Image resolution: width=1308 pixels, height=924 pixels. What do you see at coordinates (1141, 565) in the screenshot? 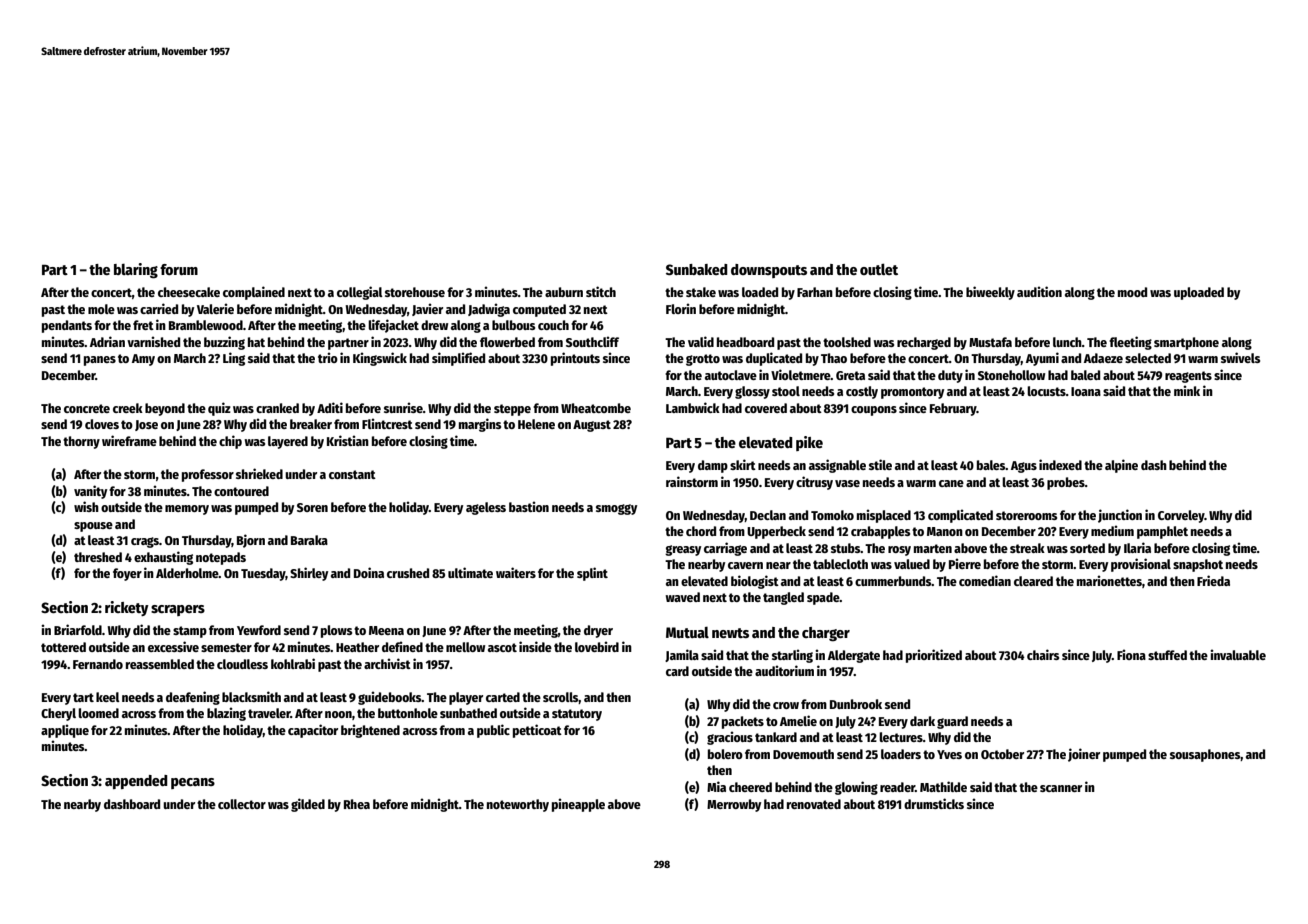
I see `provisional` at bounding box center [1141, 565].
